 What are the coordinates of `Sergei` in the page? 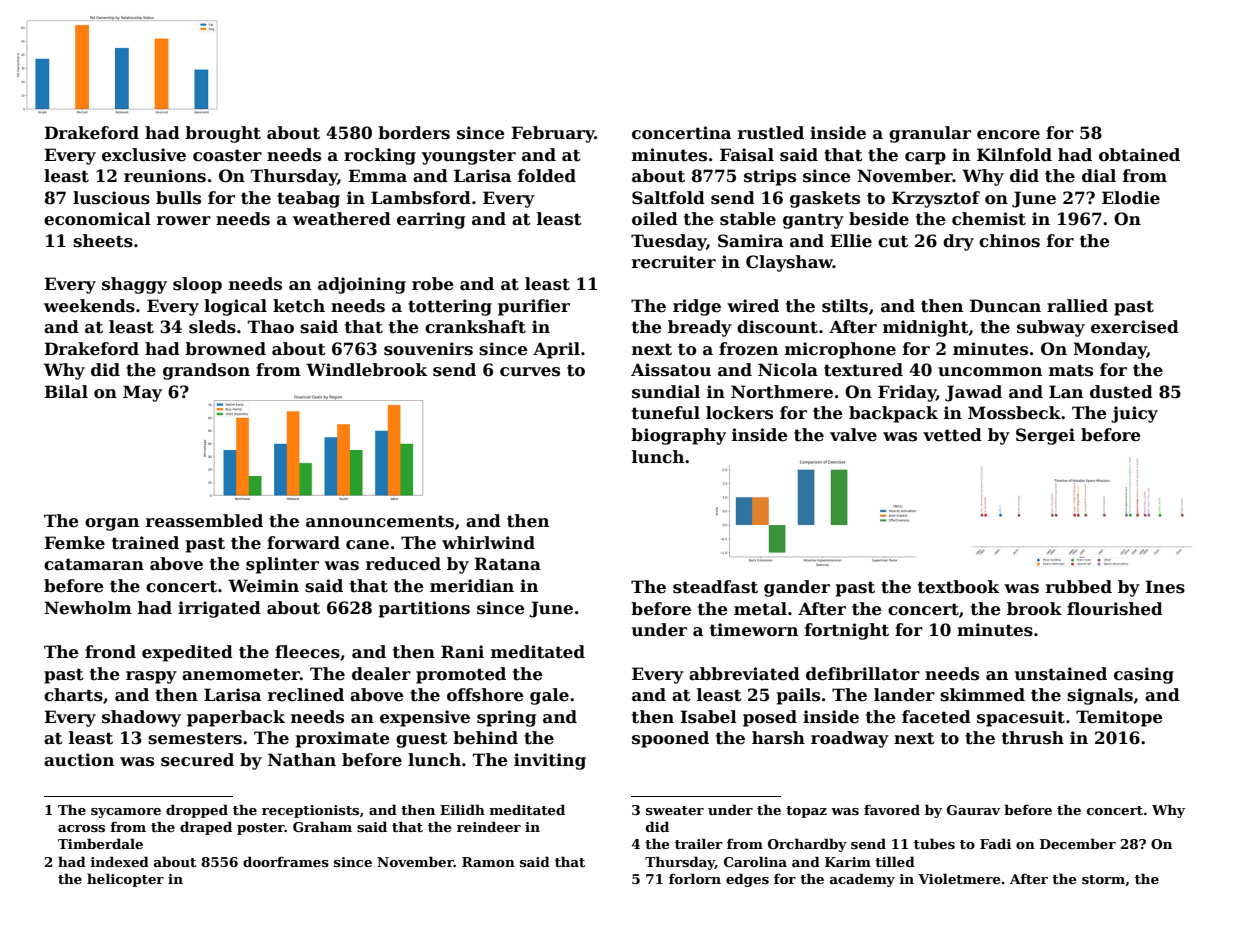 It's located at (1045, 436).
